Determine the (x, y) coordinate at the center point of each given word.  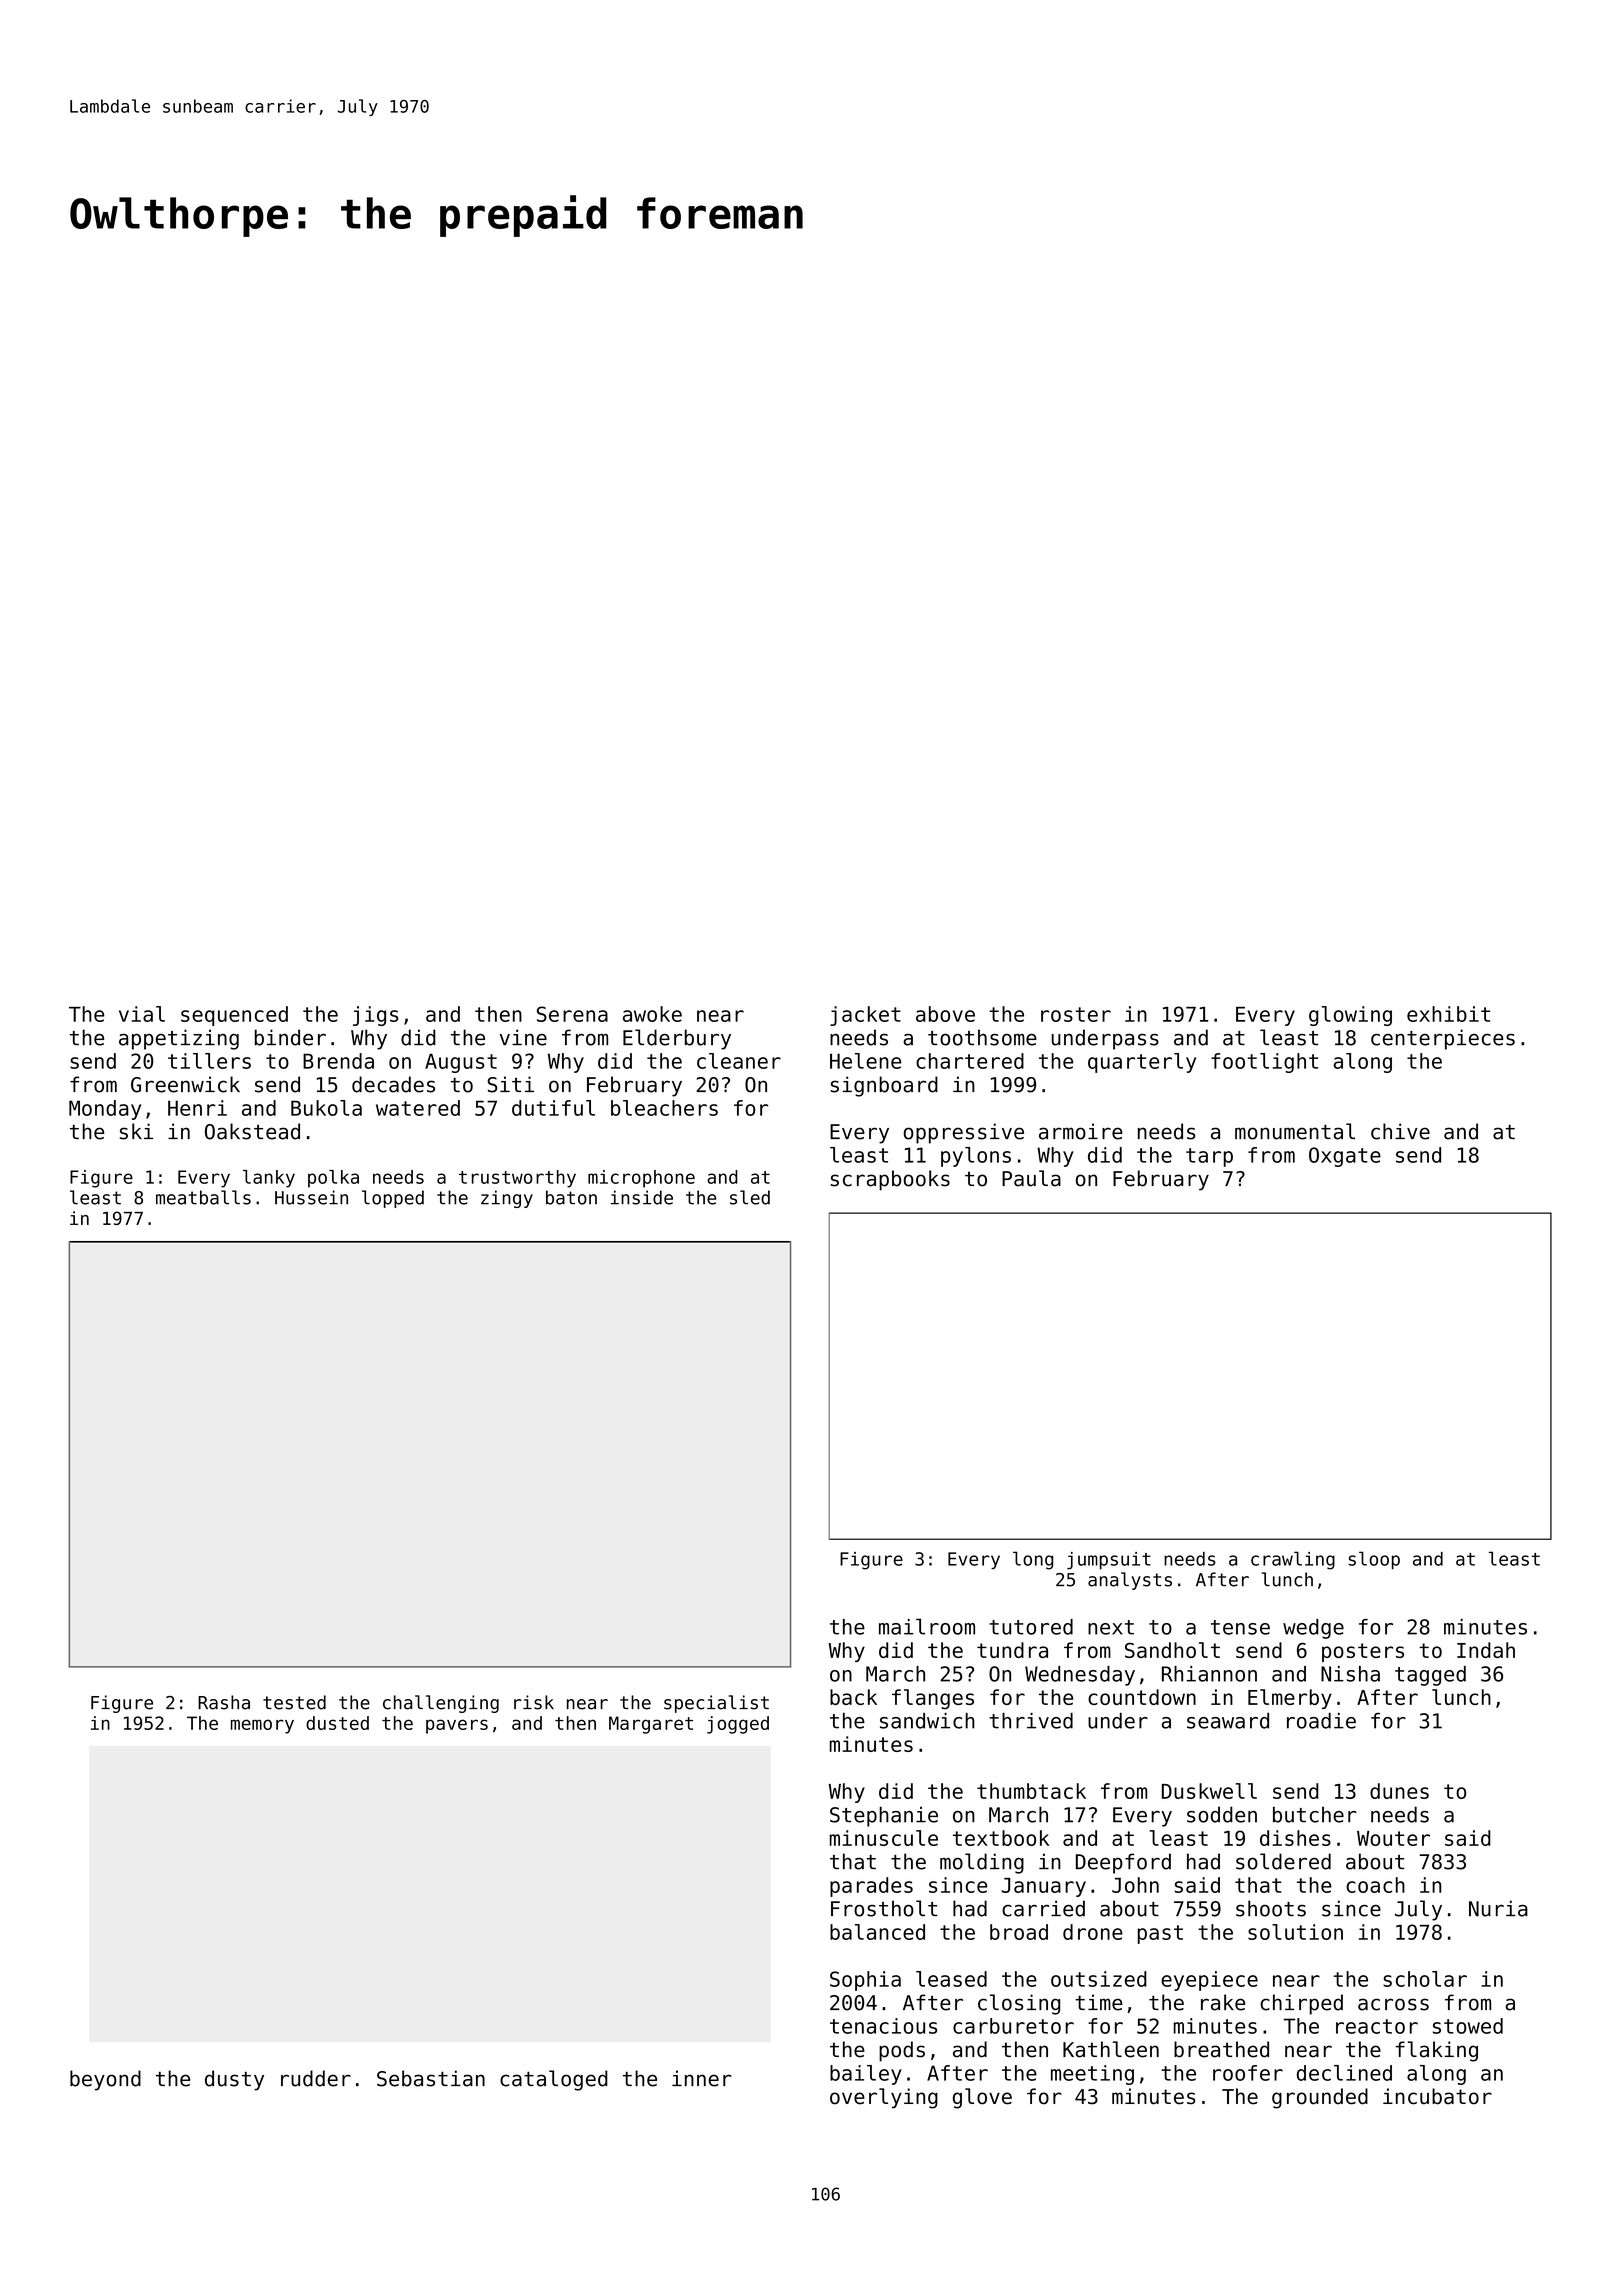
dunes (1399, 1791)
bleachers (664, 1108)
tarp (1209, 1157)
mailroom (927, 1626)
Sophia (865, 1981)
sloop (1374, 1560)
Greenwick (185, 1084)
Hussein (311, 1197)
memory (262, 1726)
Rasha (224, 1702)
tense (1240, 1627)
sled (750, 1197)
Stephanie (884, 1816)
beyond (105, 2080)
